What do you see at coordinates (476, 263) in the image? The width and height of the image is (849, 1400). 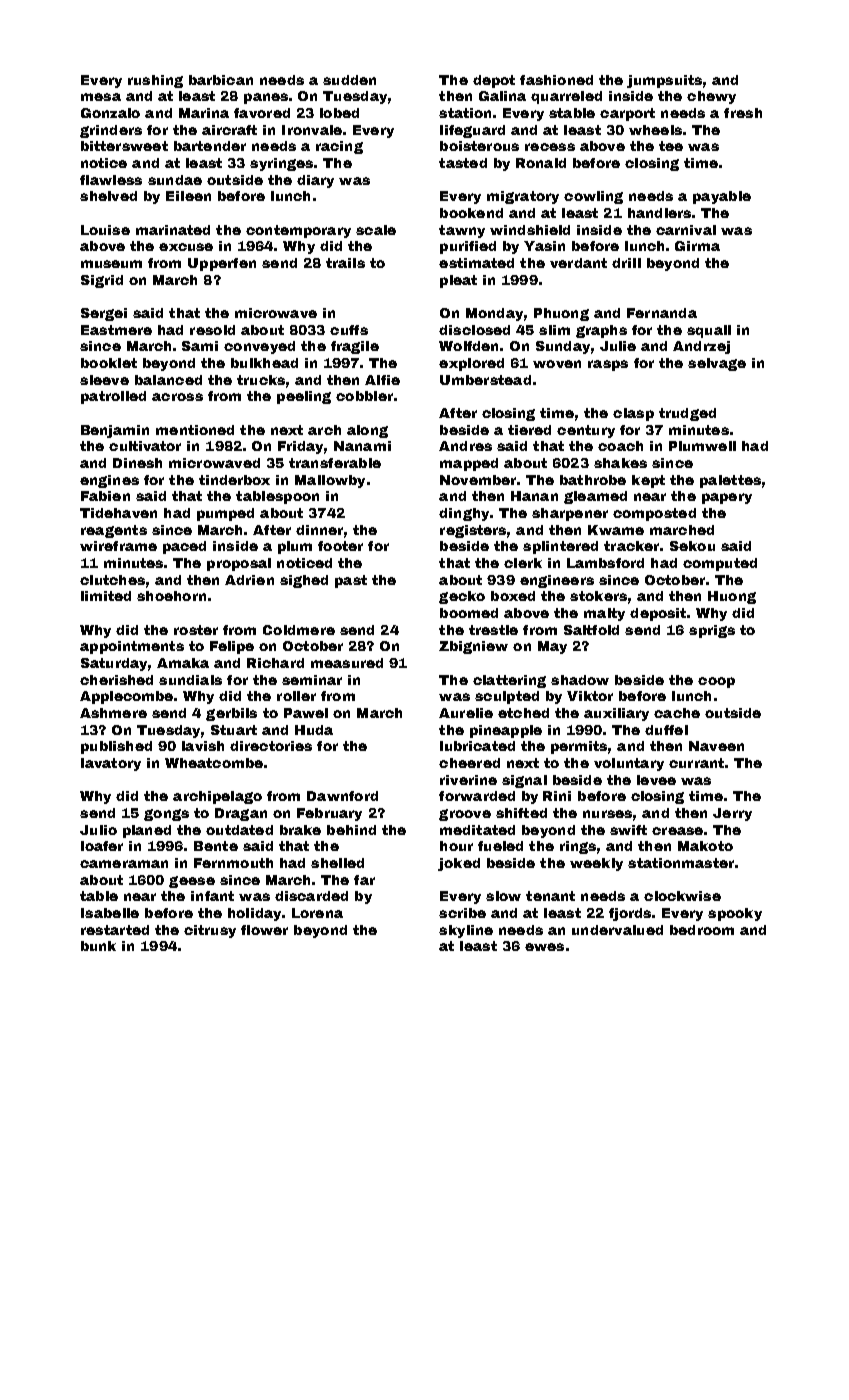 I see `estimated` at bounding box center [476, 263].
